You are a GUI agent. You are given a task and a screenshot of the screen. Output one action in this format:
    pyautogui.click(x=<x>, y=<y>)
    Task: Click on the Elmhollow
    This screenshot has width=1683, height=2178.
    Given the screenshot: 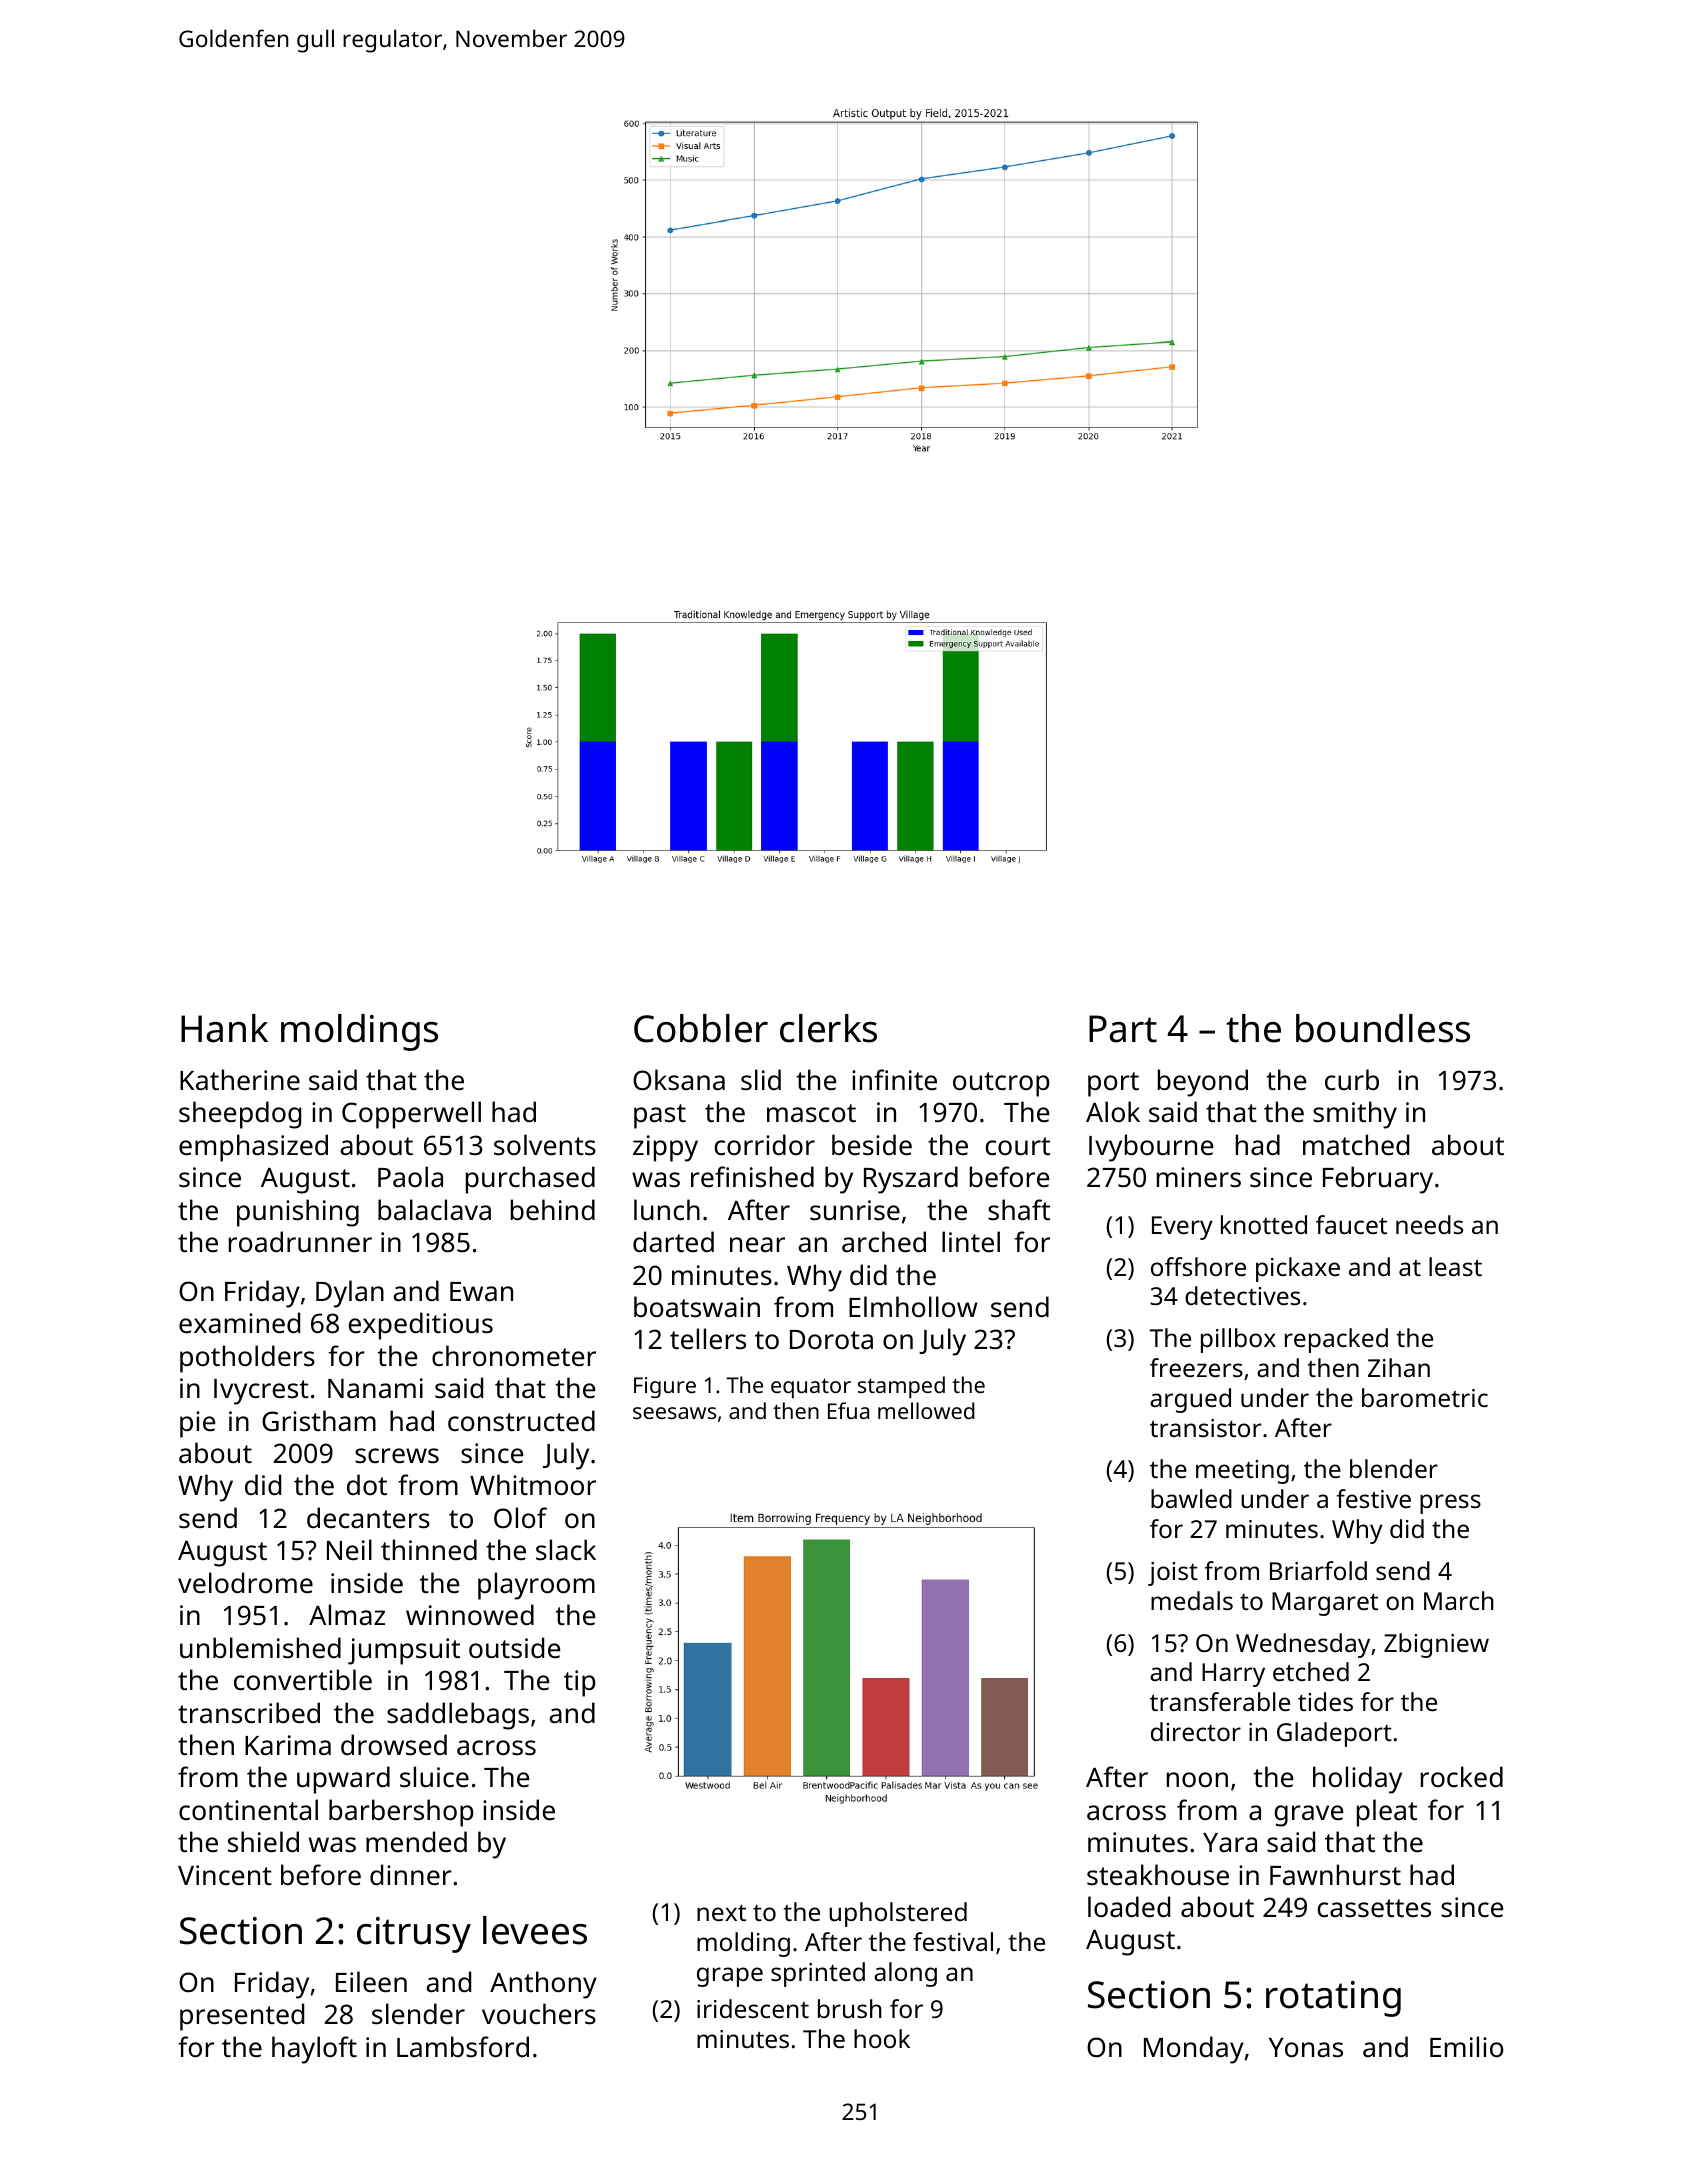 What is the action you would take?
    pyautogui.click(x=913, y=1306)
